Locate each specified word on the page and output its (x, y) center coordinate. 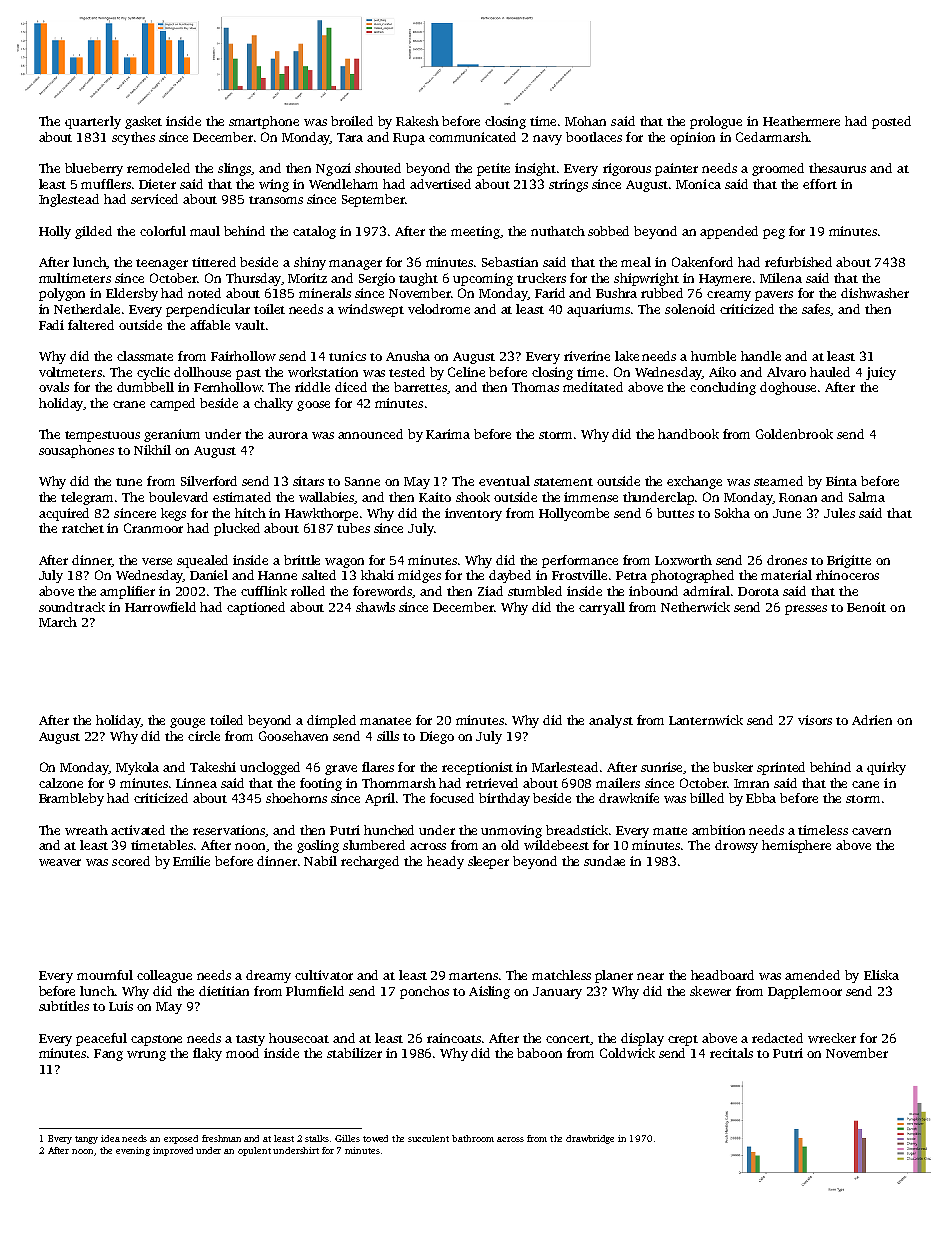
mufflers (106, 184)
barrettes (421, 388)
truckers (541, 278)
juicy (881, 373)
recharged (370, 862)
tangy (86, 1140)
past (248, 374)
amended (812, 975)
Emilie (191, 861)
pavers (774, 296)
